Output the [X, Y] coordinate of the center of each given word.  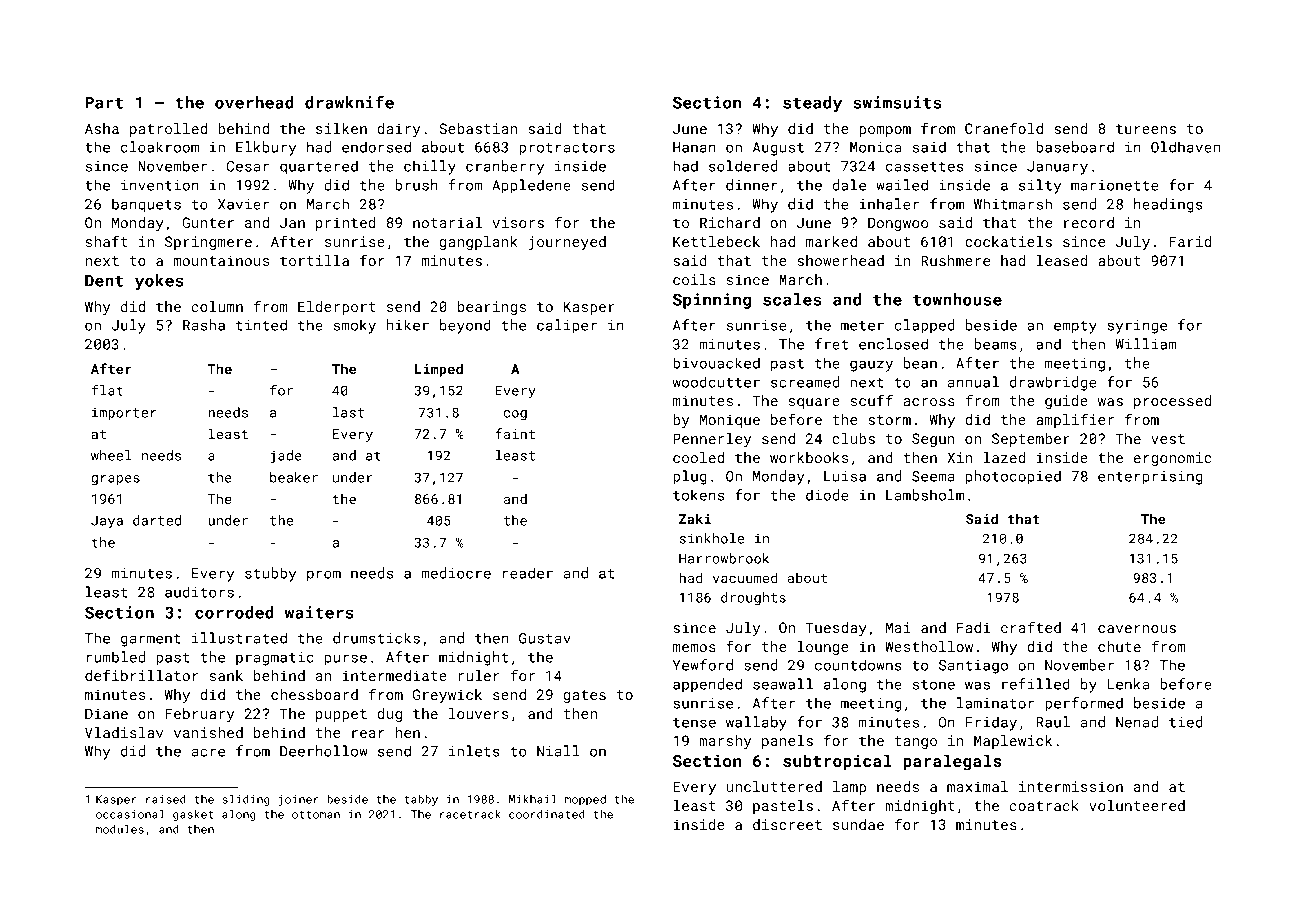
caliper [567, 326]
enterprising [1150, 478]
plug [690, 477]
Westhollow [929, 646]
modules [120, 829]
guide [1066, 402]
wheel [111, 455]
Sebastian [478, 128]
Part [104, 102]
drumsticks [376, 638]
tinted [261, 325]
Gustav [545, 638]
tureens [1146, 129]
